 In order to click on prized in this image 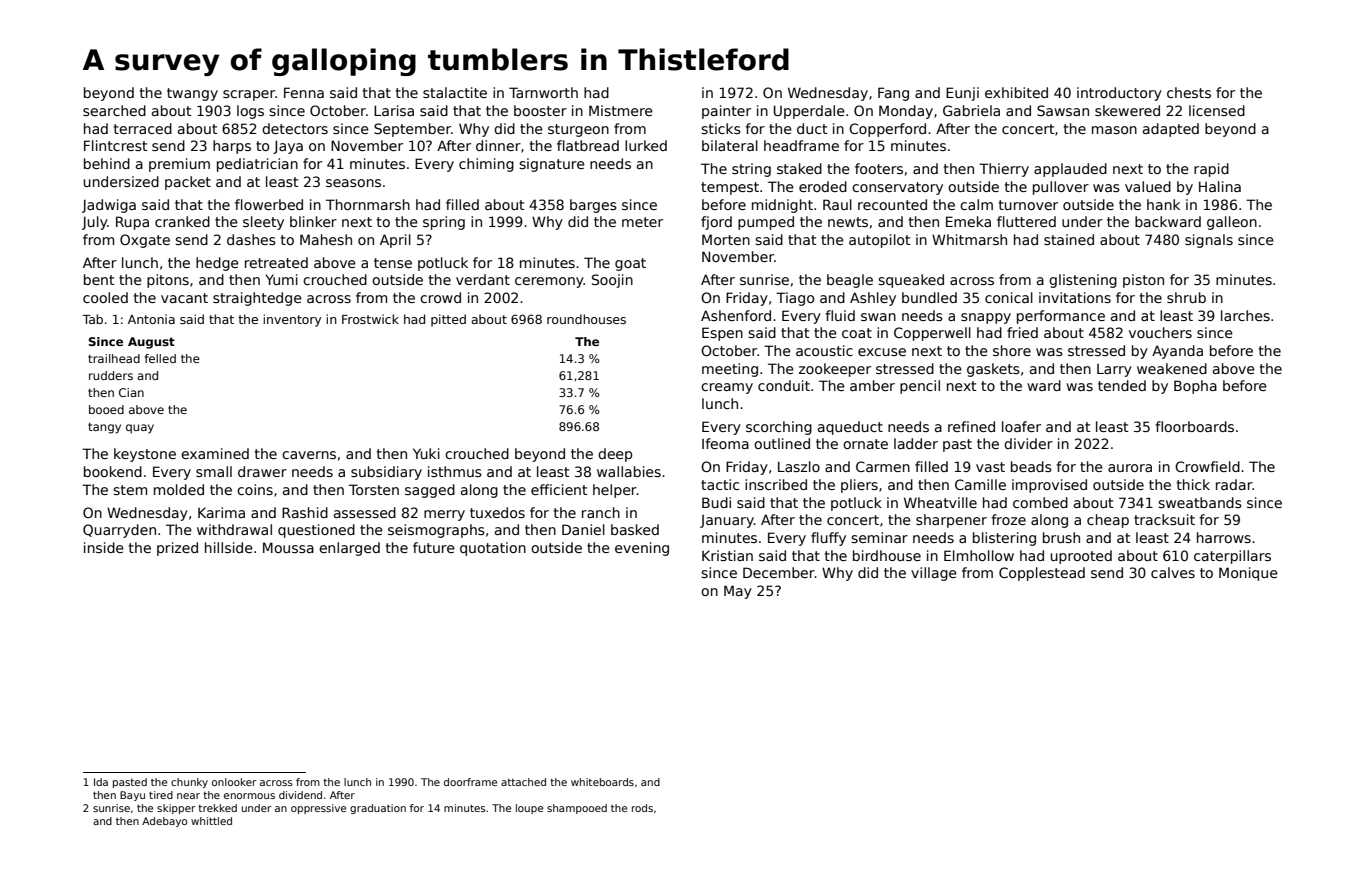, I will do `click(177, 549)`.
